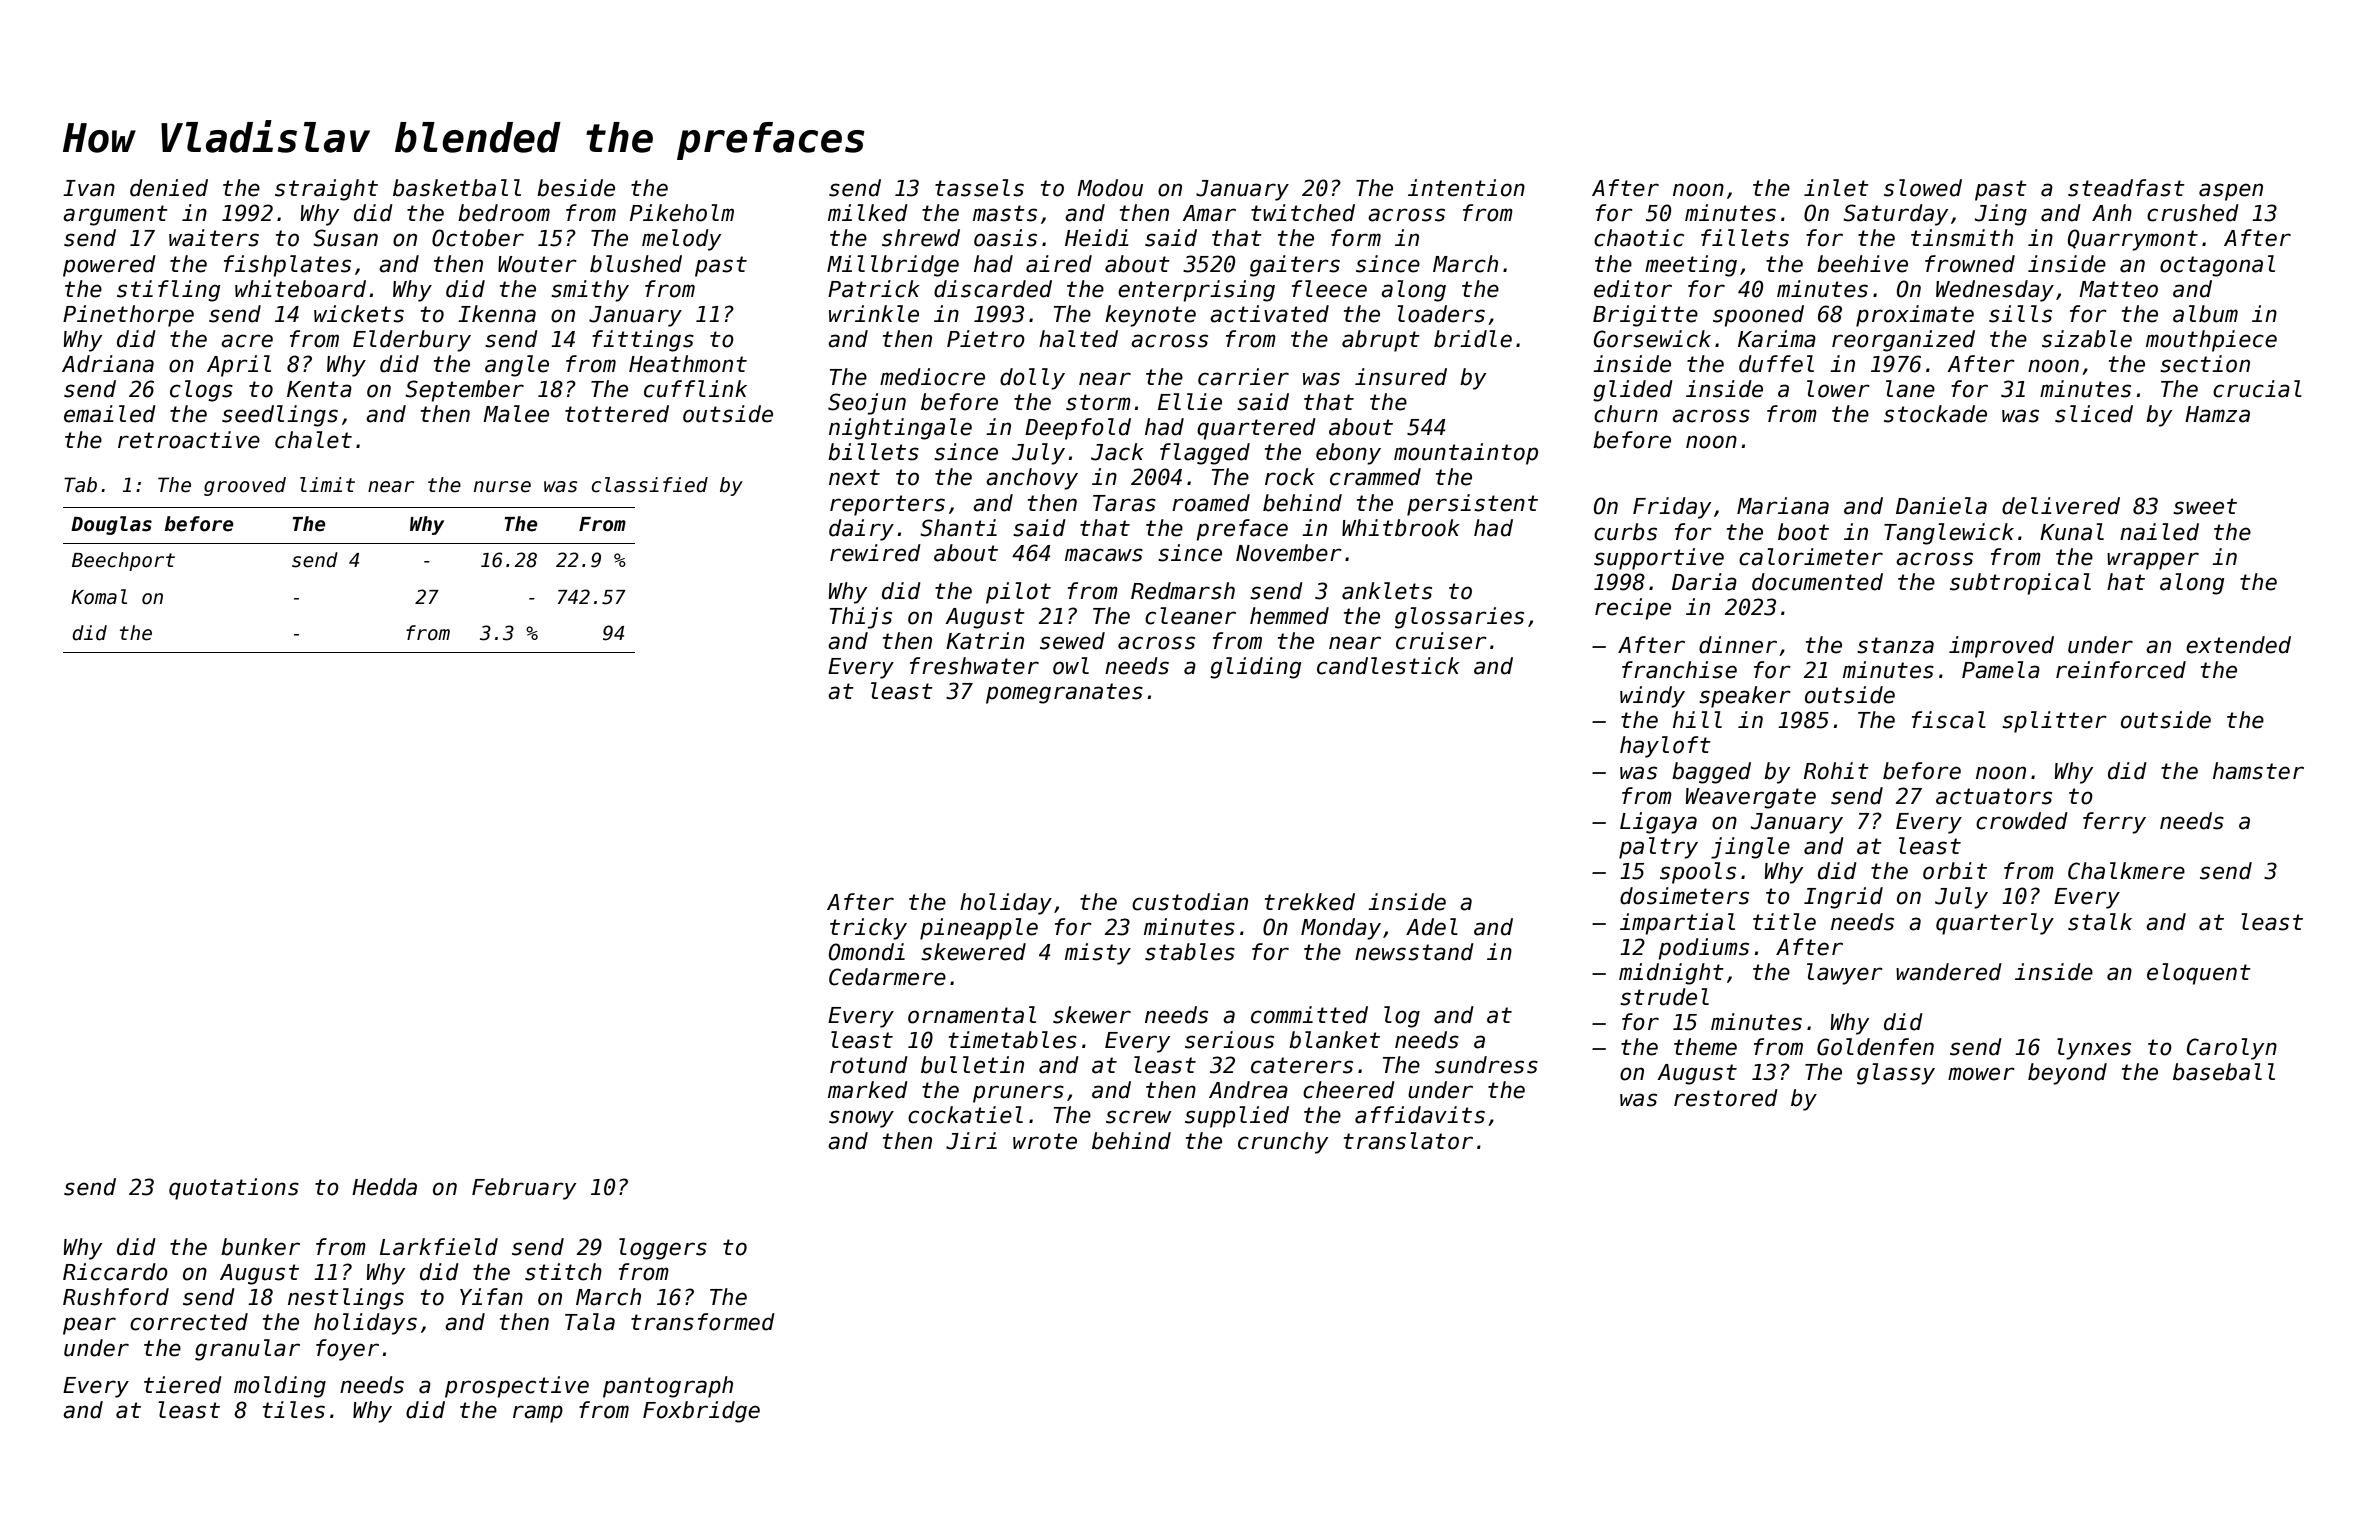  What do you see at coordinates (2020, 584) in the image?
I see `subtropical` at bounding box center [2020, 584].
